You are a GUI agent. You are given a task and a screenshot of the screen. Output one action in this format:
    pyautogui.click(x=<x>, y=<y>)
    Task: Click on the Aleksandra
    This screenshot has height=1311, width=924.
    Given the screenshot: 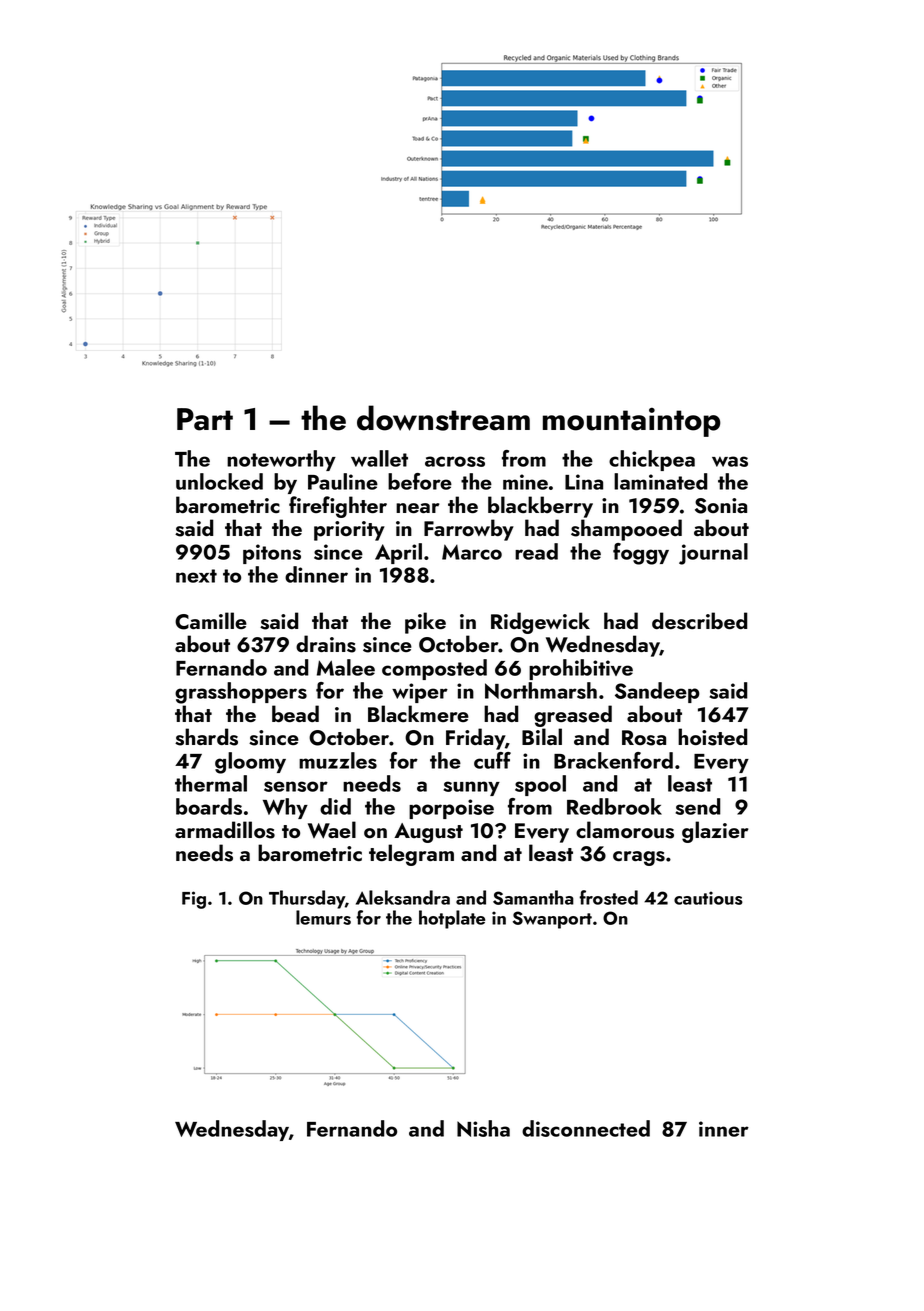 What is the action you would take?
    pyautogui.click(x=403, y=897)
